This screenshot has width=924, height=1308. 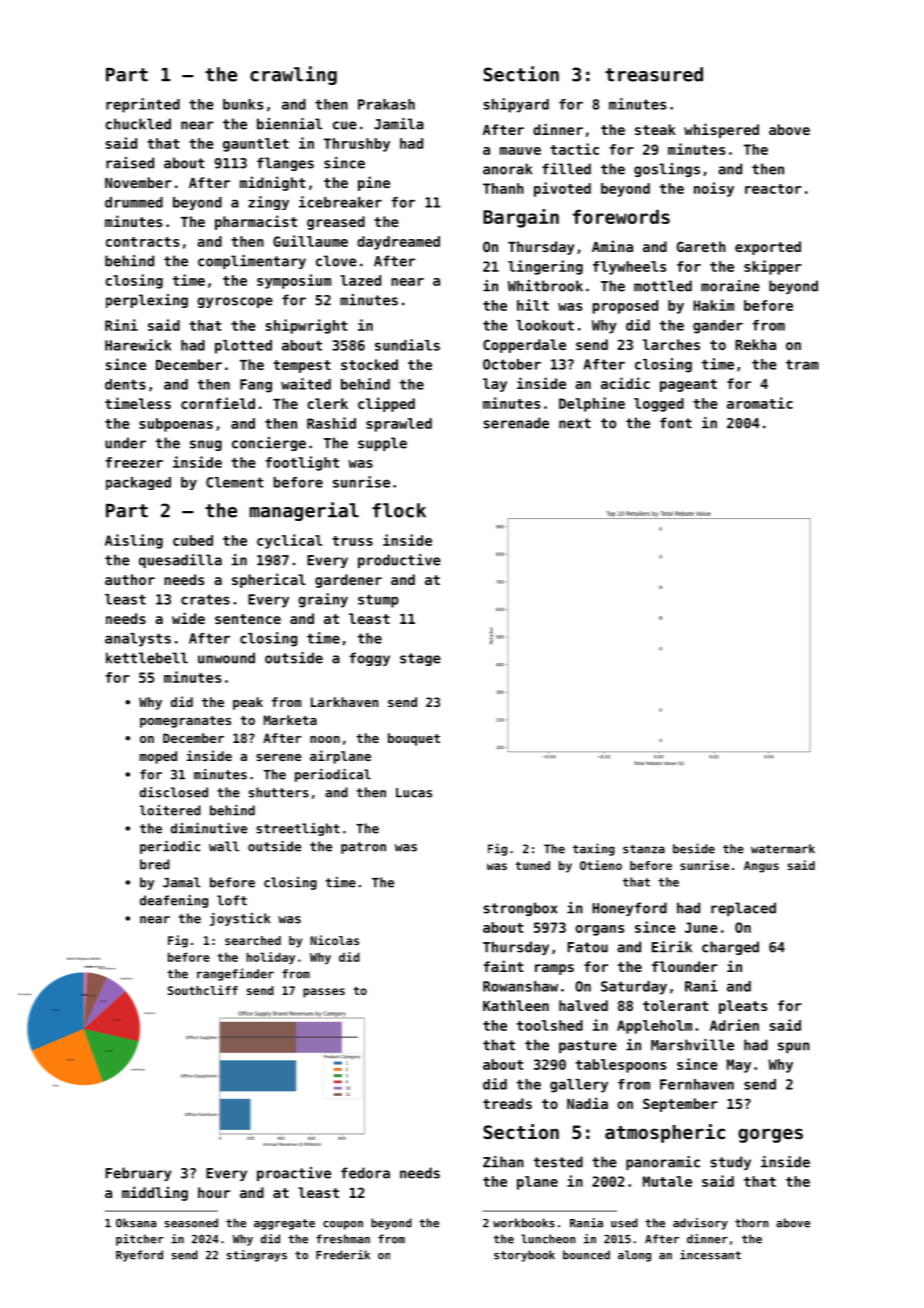 I want to click on dents, so click(x=125, y=384).
